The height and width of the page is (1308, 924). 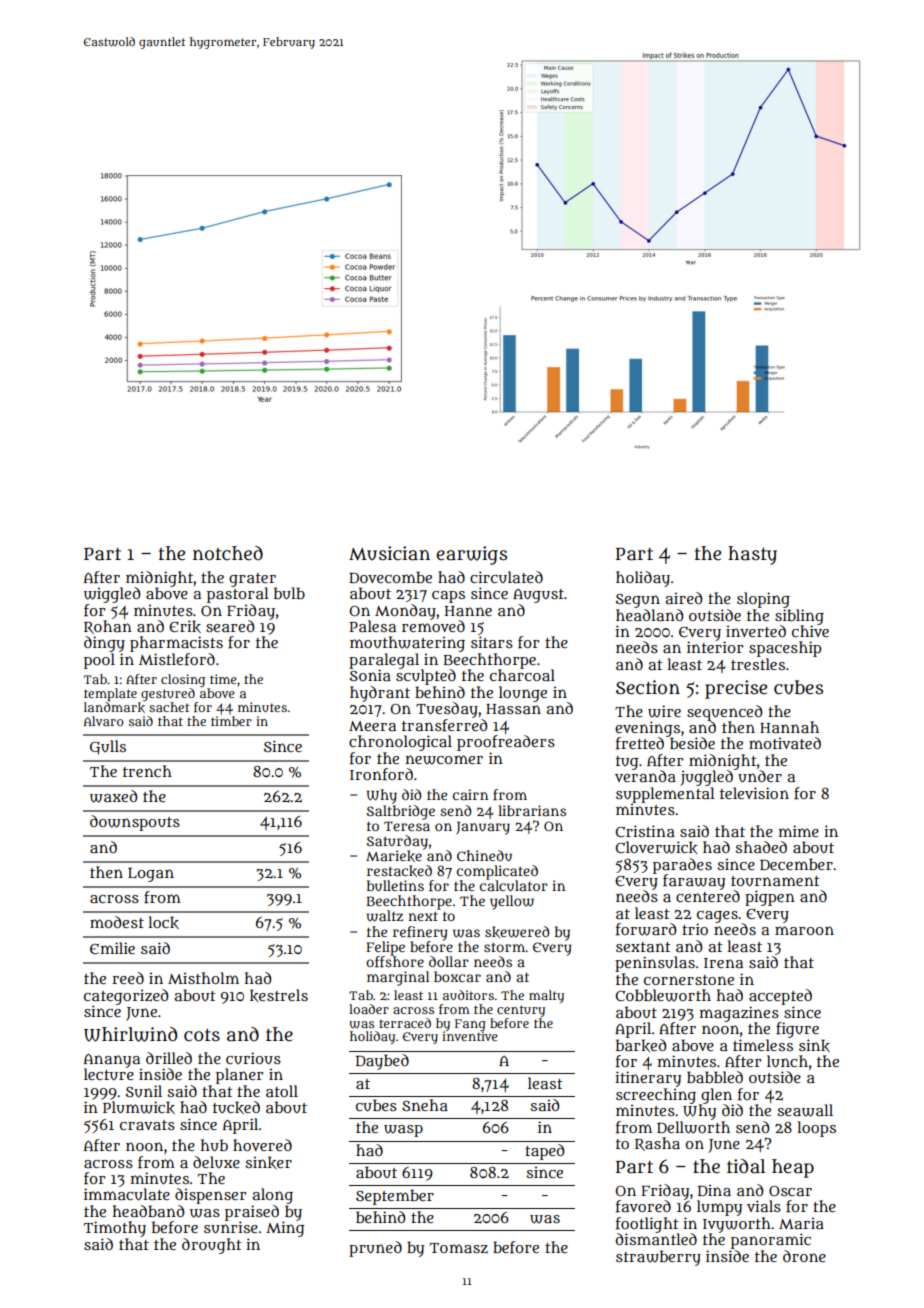 What do you see at coordinates (714, 1190) in the page?
I see `Dina` at bounding box center [714, 1190].
